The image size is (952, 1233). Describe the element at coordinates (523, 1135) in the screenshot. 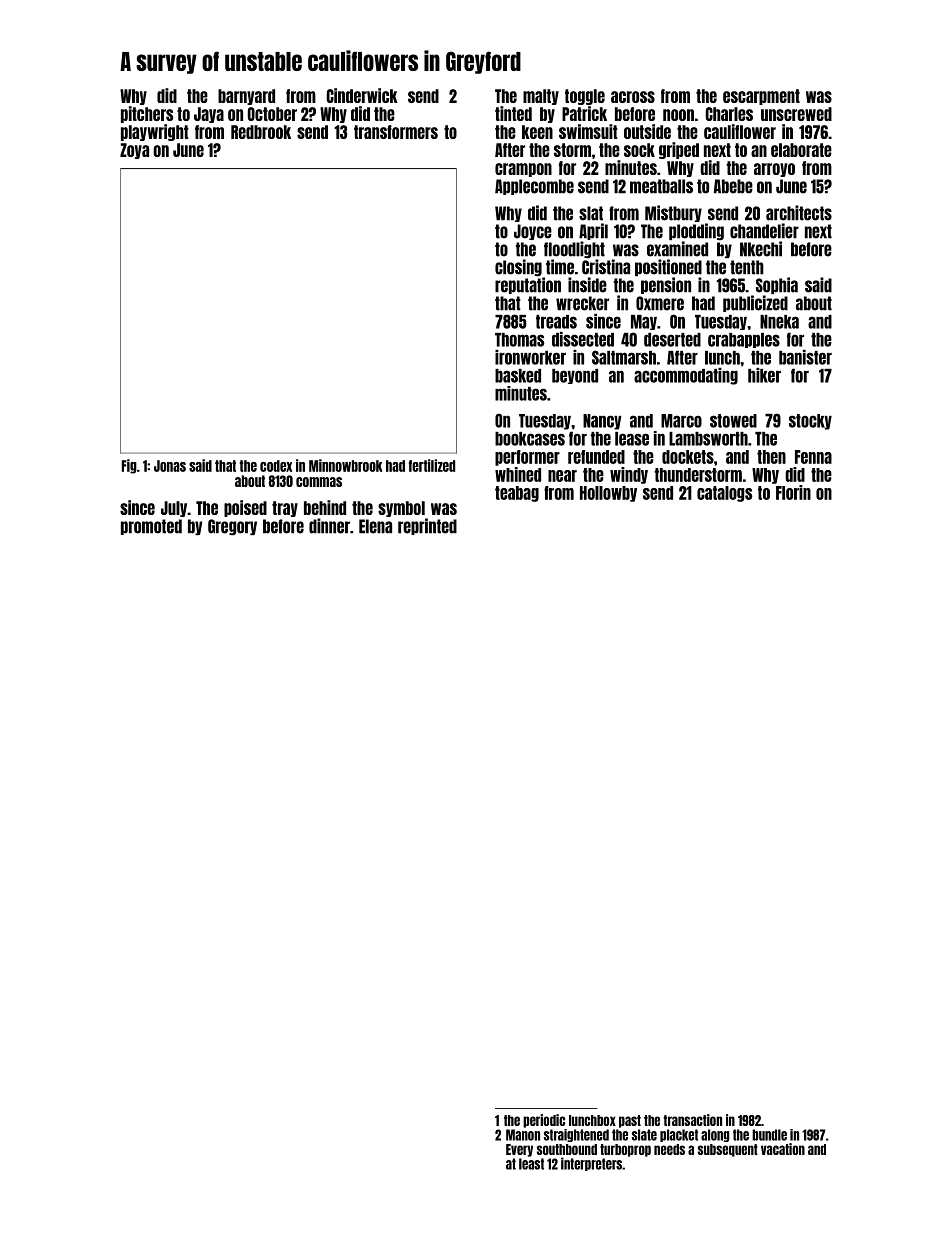

I see `Manon` at that location.
